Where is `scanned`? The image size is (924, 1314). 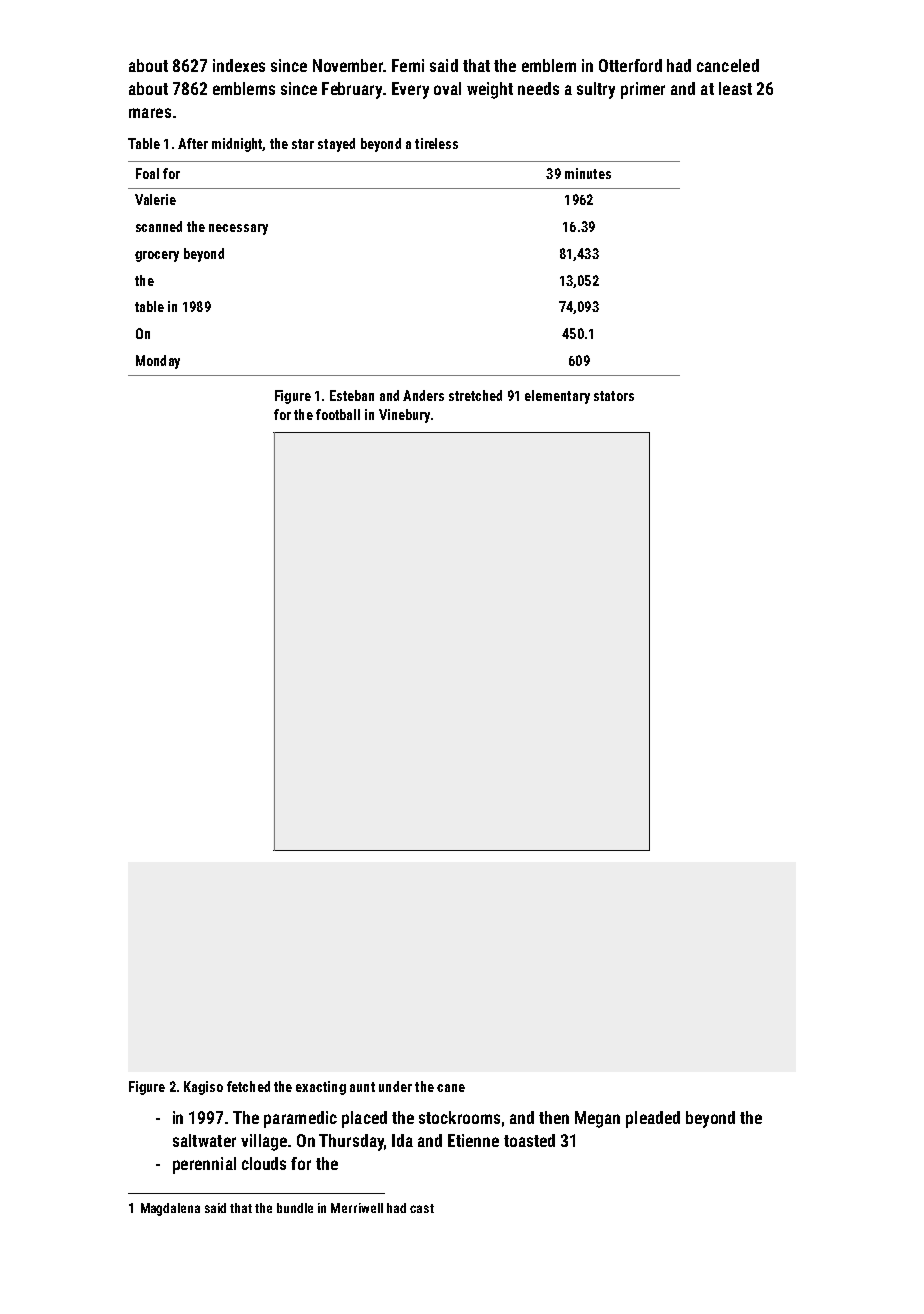
scanned is located at coordinates (159, 226).
